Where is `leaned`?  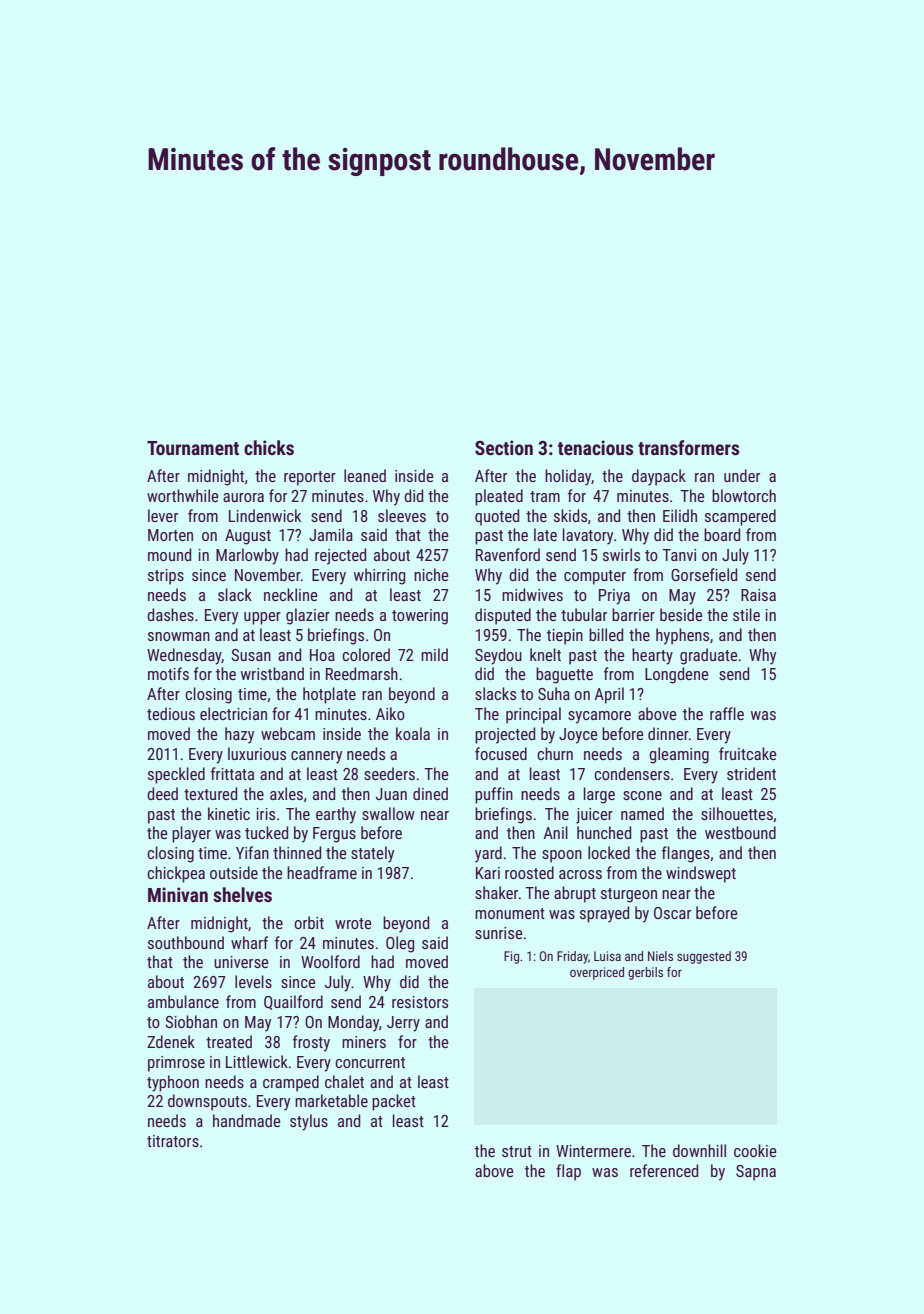 leaned is located at coordinates (365, 475).
